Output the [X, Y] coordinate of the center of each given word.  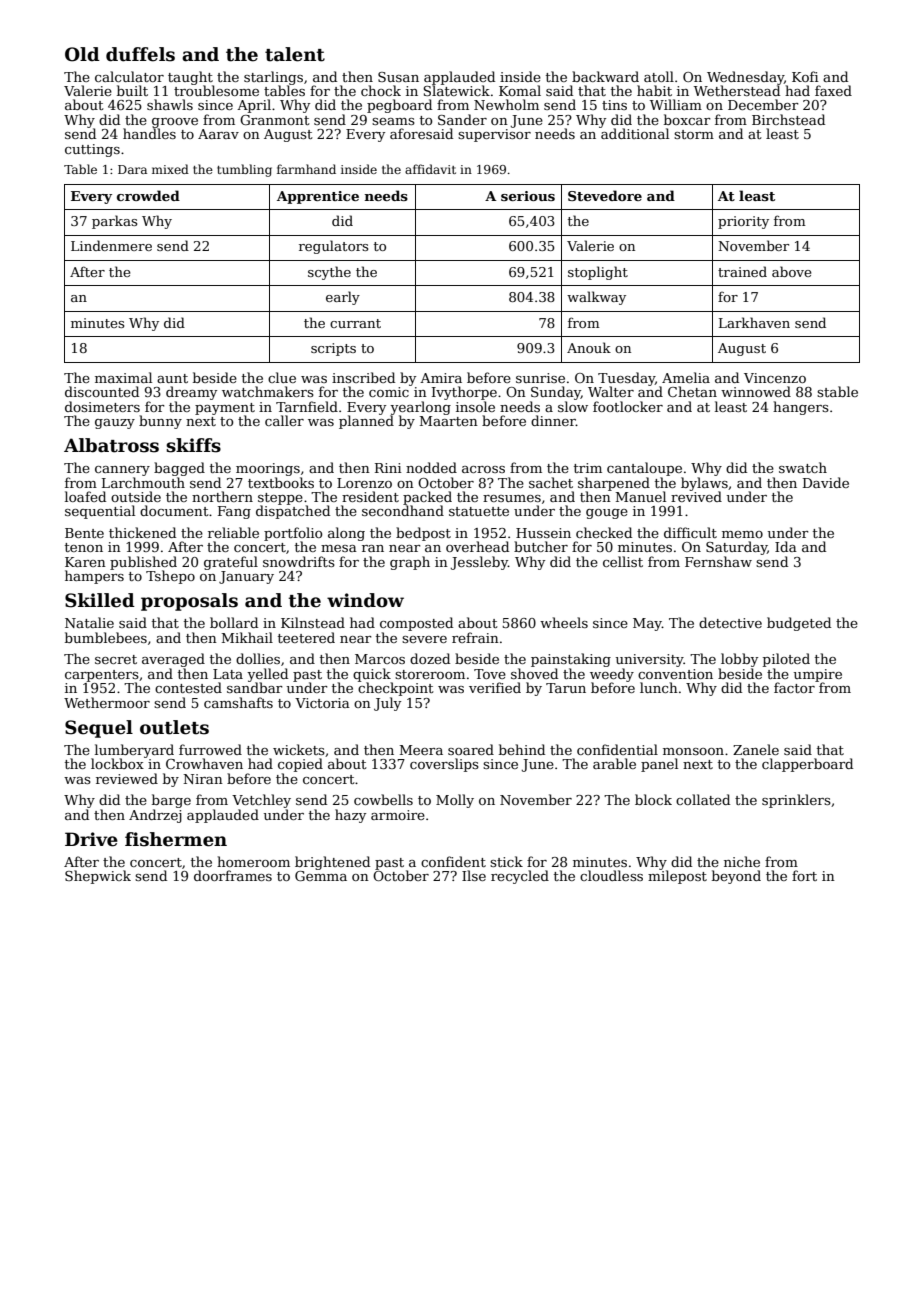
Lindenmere [111, 245]
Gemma [321, 876]
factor [794, 687]
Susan [398, 77]
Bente [84, 533]
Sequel [99, 729]
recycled [520, 877]
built [132, 90]
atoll [659, 76]
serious [528, 196]
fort [804, 875]
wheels [564, 622]
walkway [596, 298]
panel [659, 765]
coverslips [444, 765]
